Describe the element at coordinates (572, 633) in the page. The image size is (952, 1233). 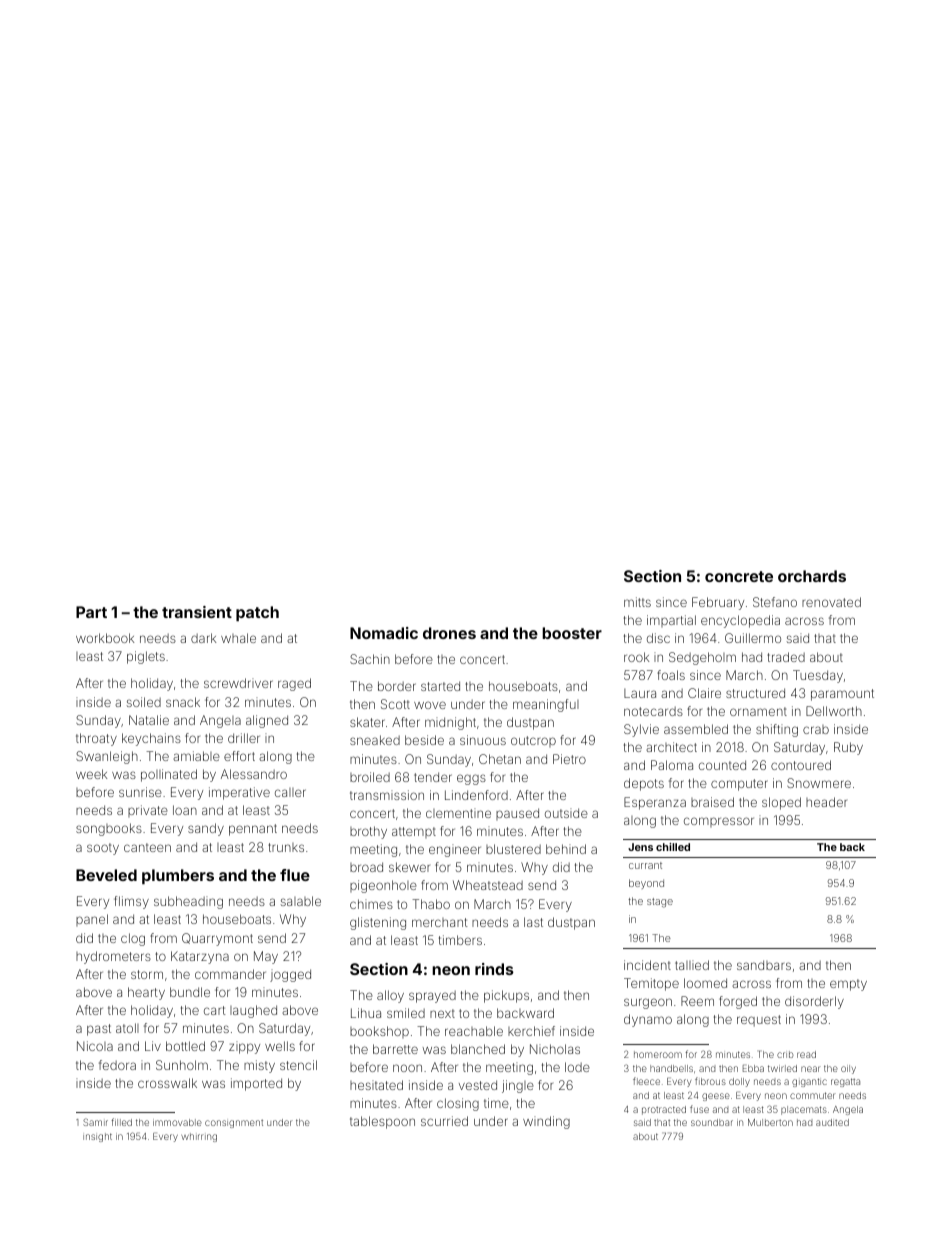
I see `booster` at that location.
